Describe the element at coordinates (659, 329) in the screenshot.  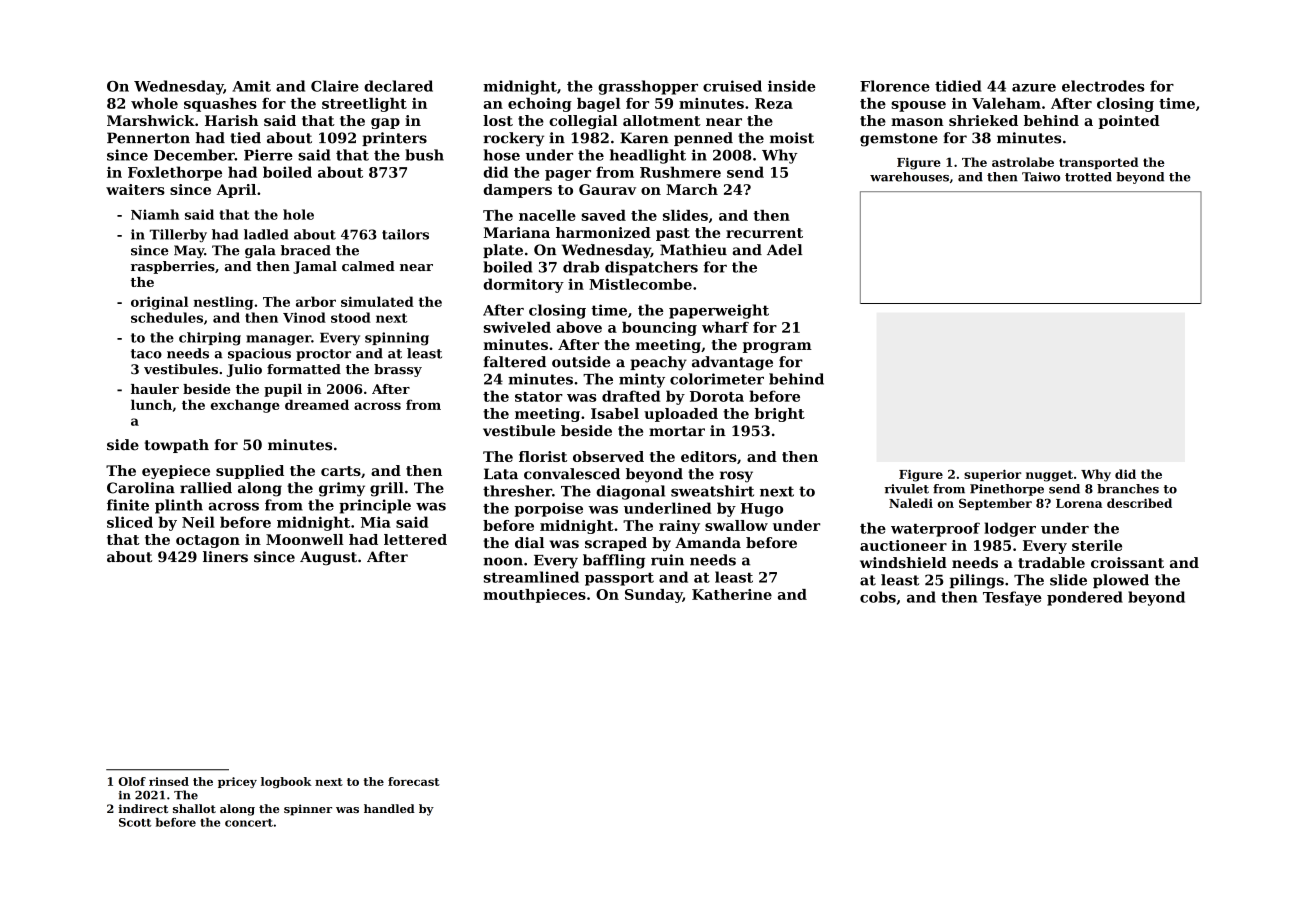
I see `bouncing` at that location.
